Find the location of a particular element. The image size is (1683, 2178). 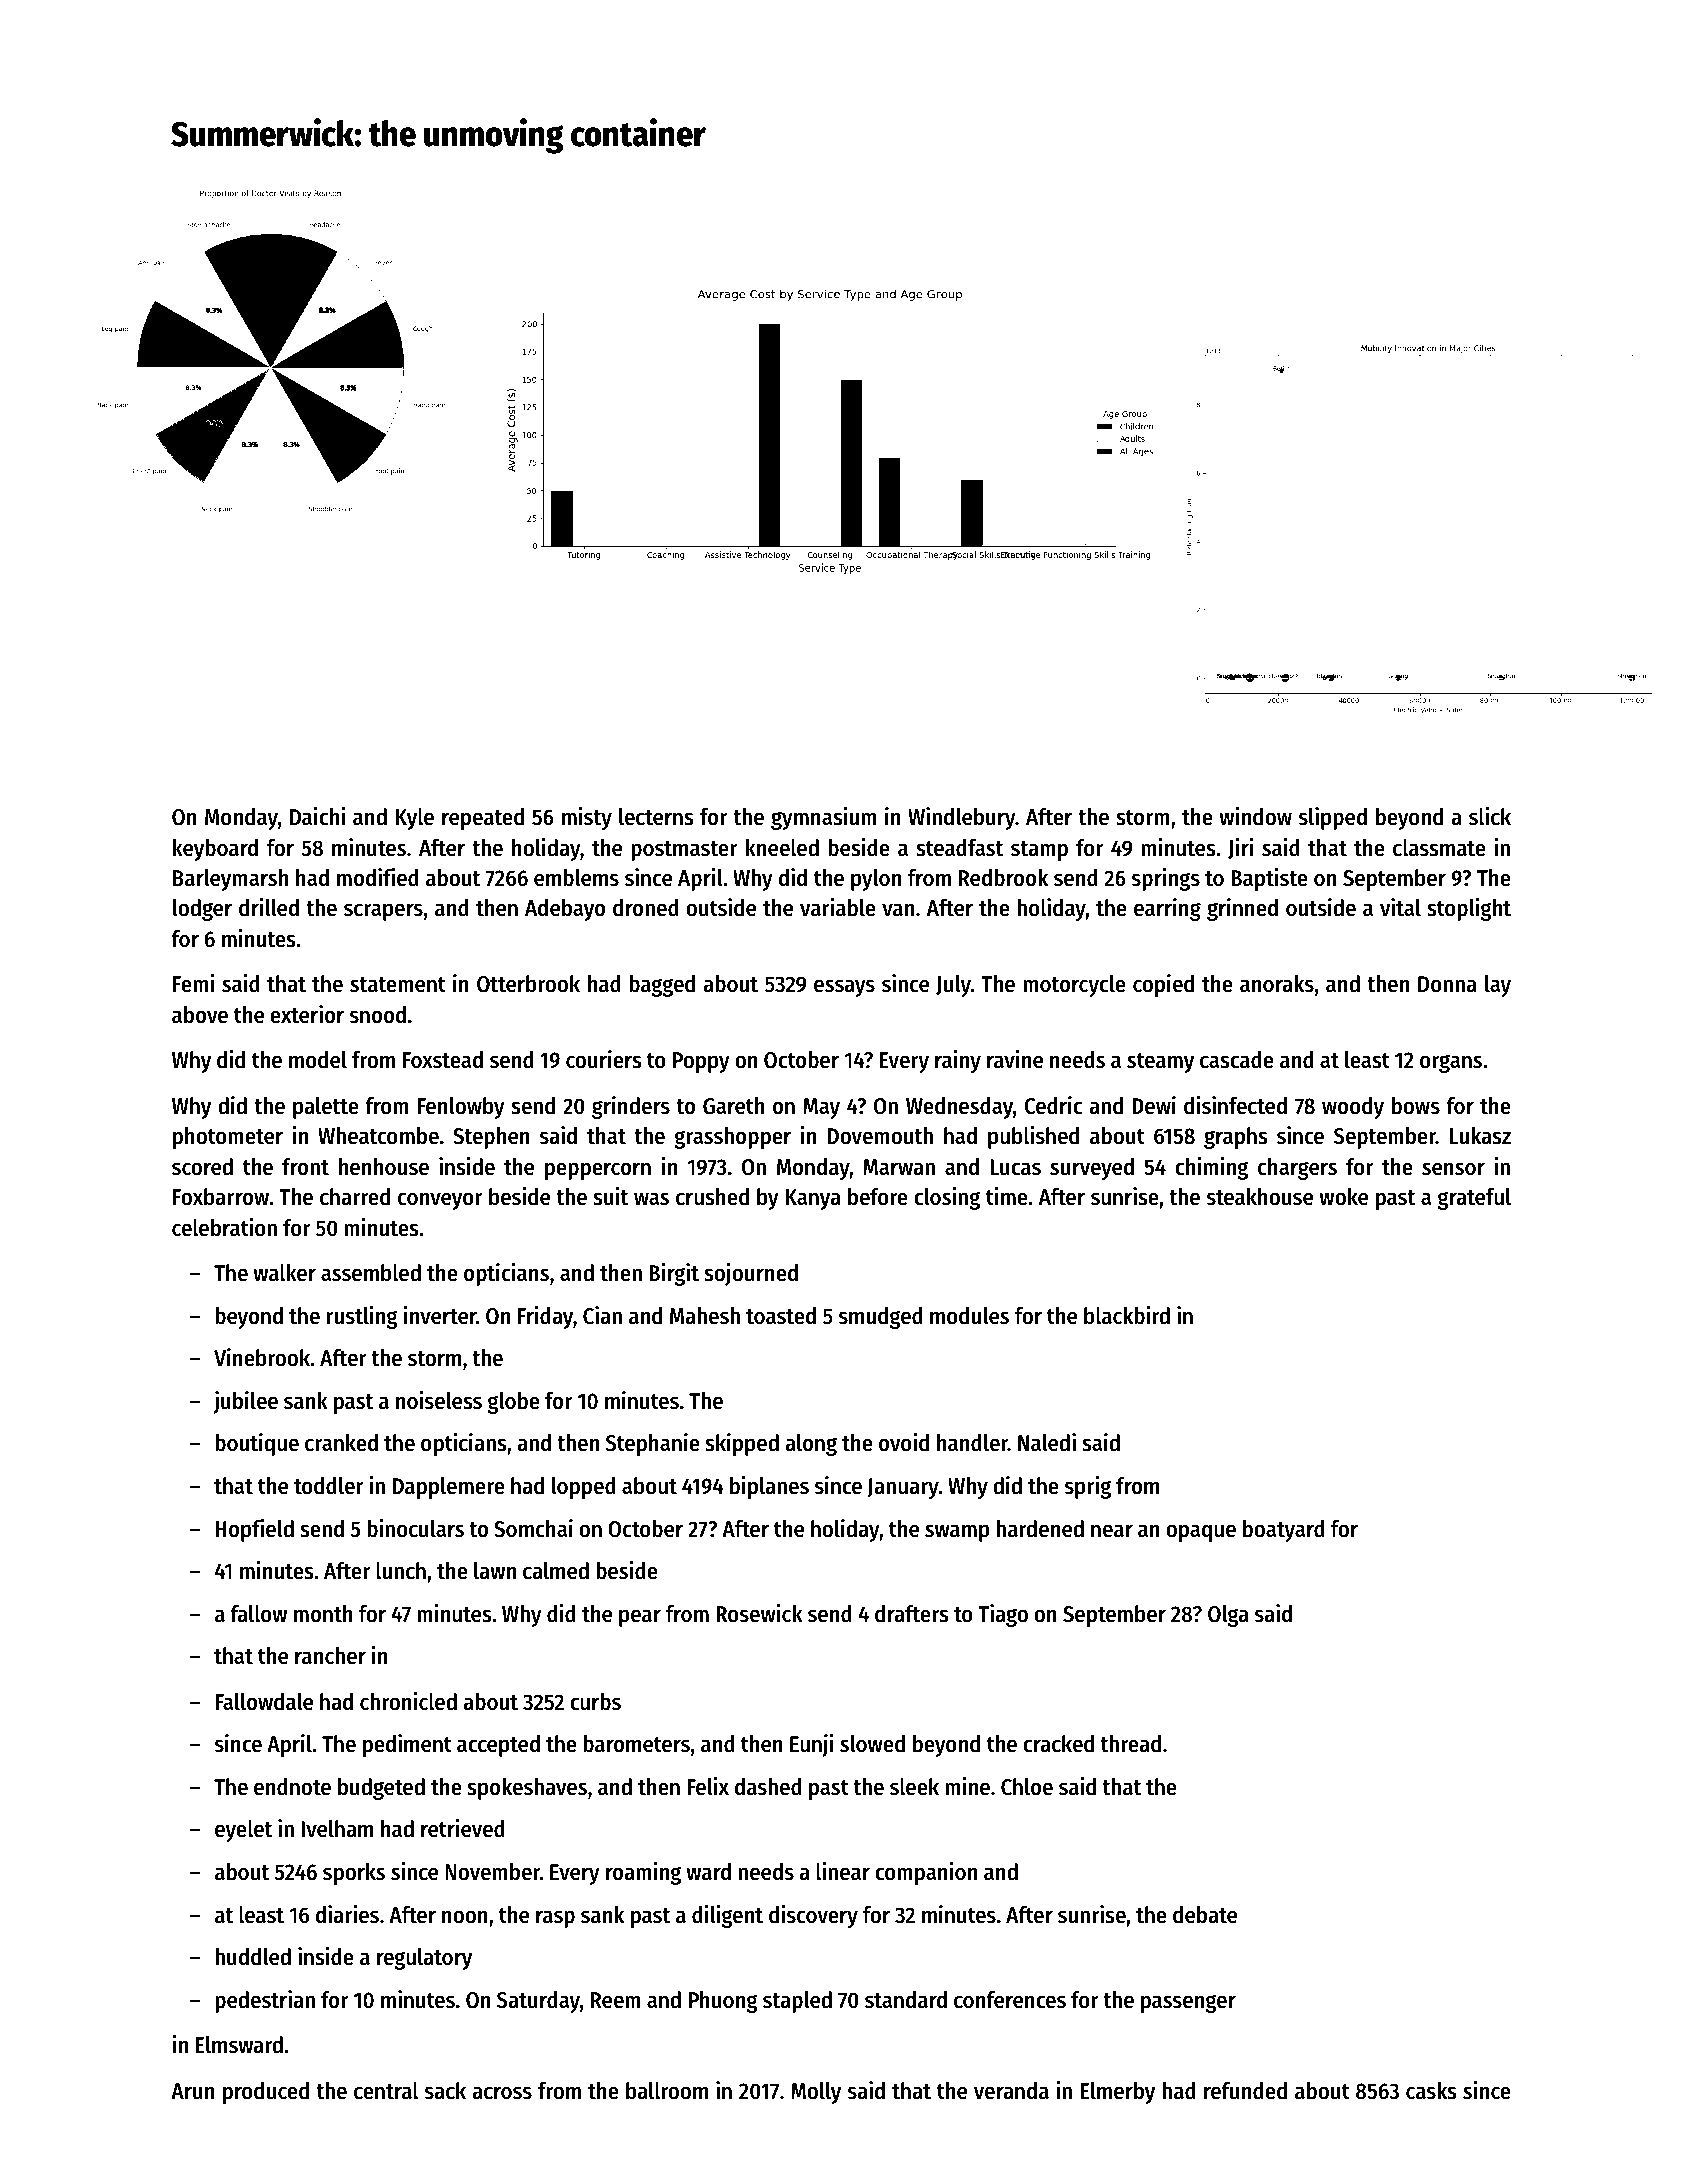

photometer is located at coordinates (228, 1138).
